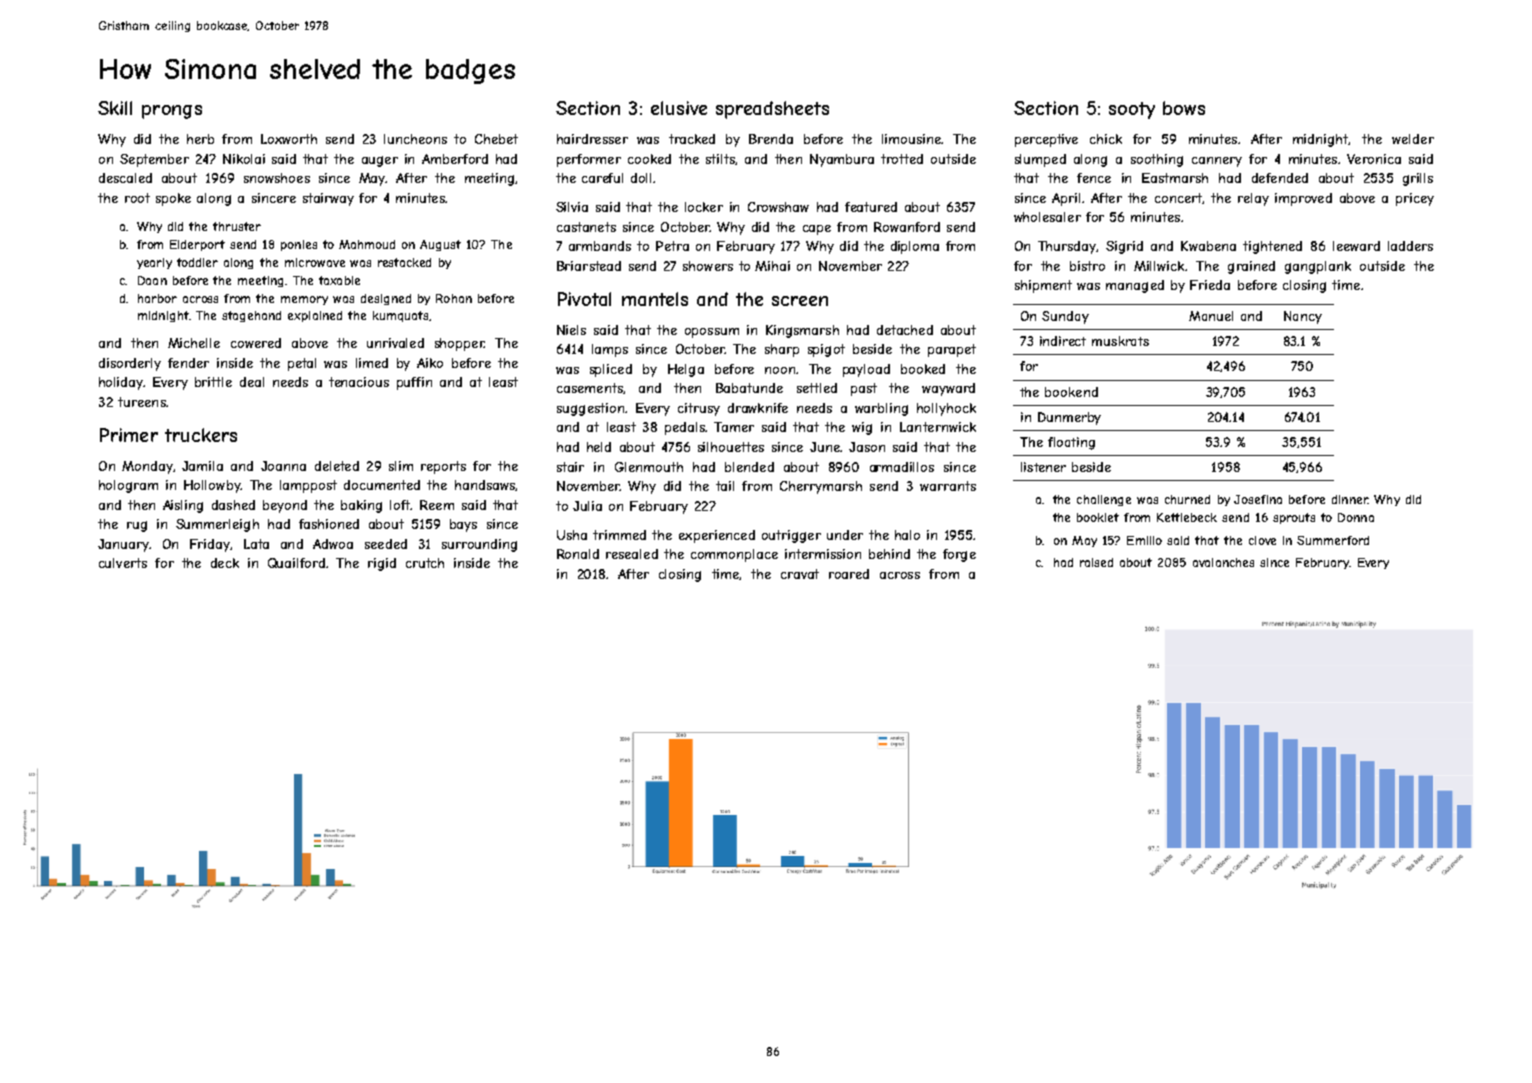  Describe the element at coordinates (772, 110) in the image. I see `spreadsheets` at that location.
